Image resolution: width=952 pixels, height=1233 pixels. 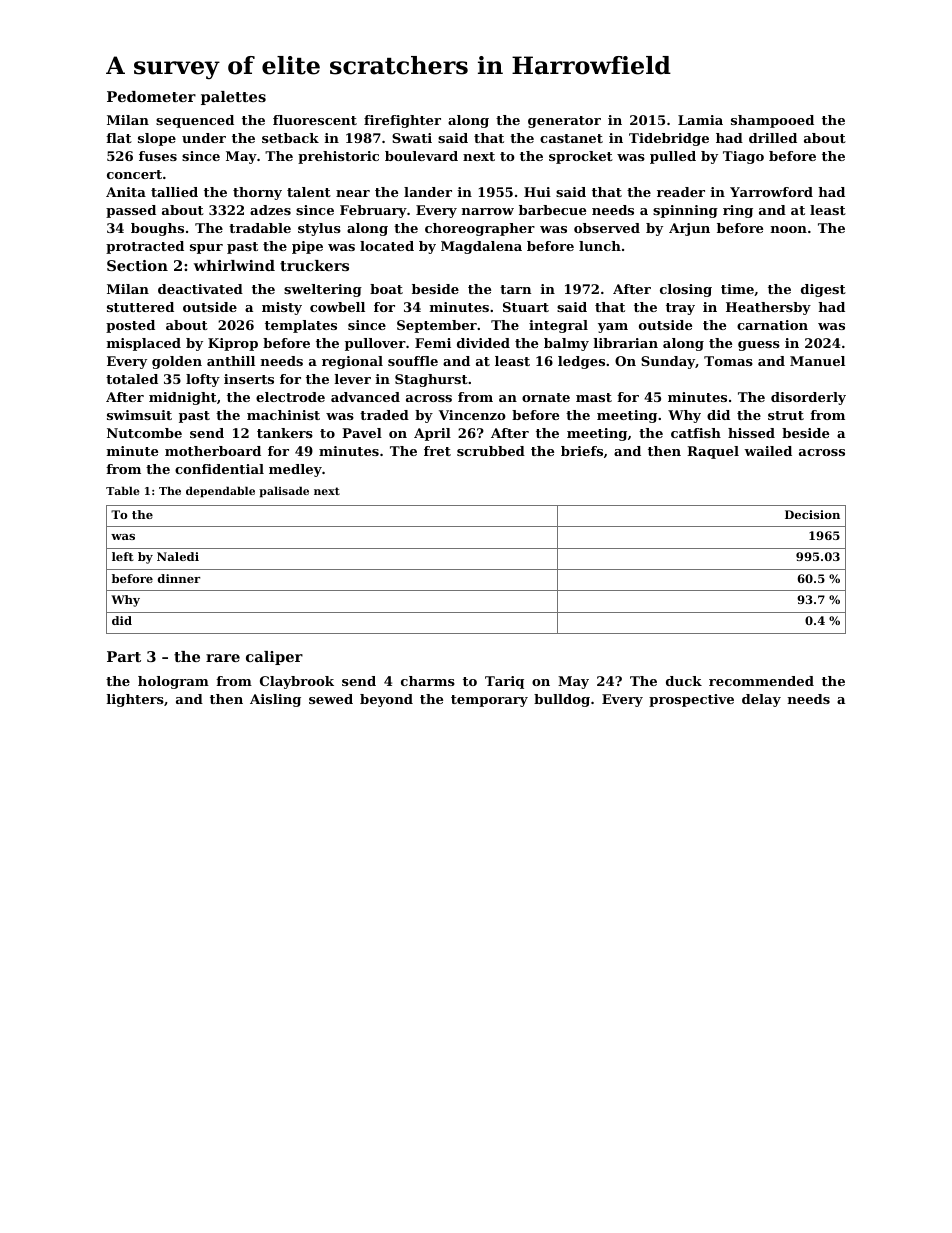 What do you see at coordinates (680, 309) in the image?
I see `tray` at bounding box center [680, 309].
